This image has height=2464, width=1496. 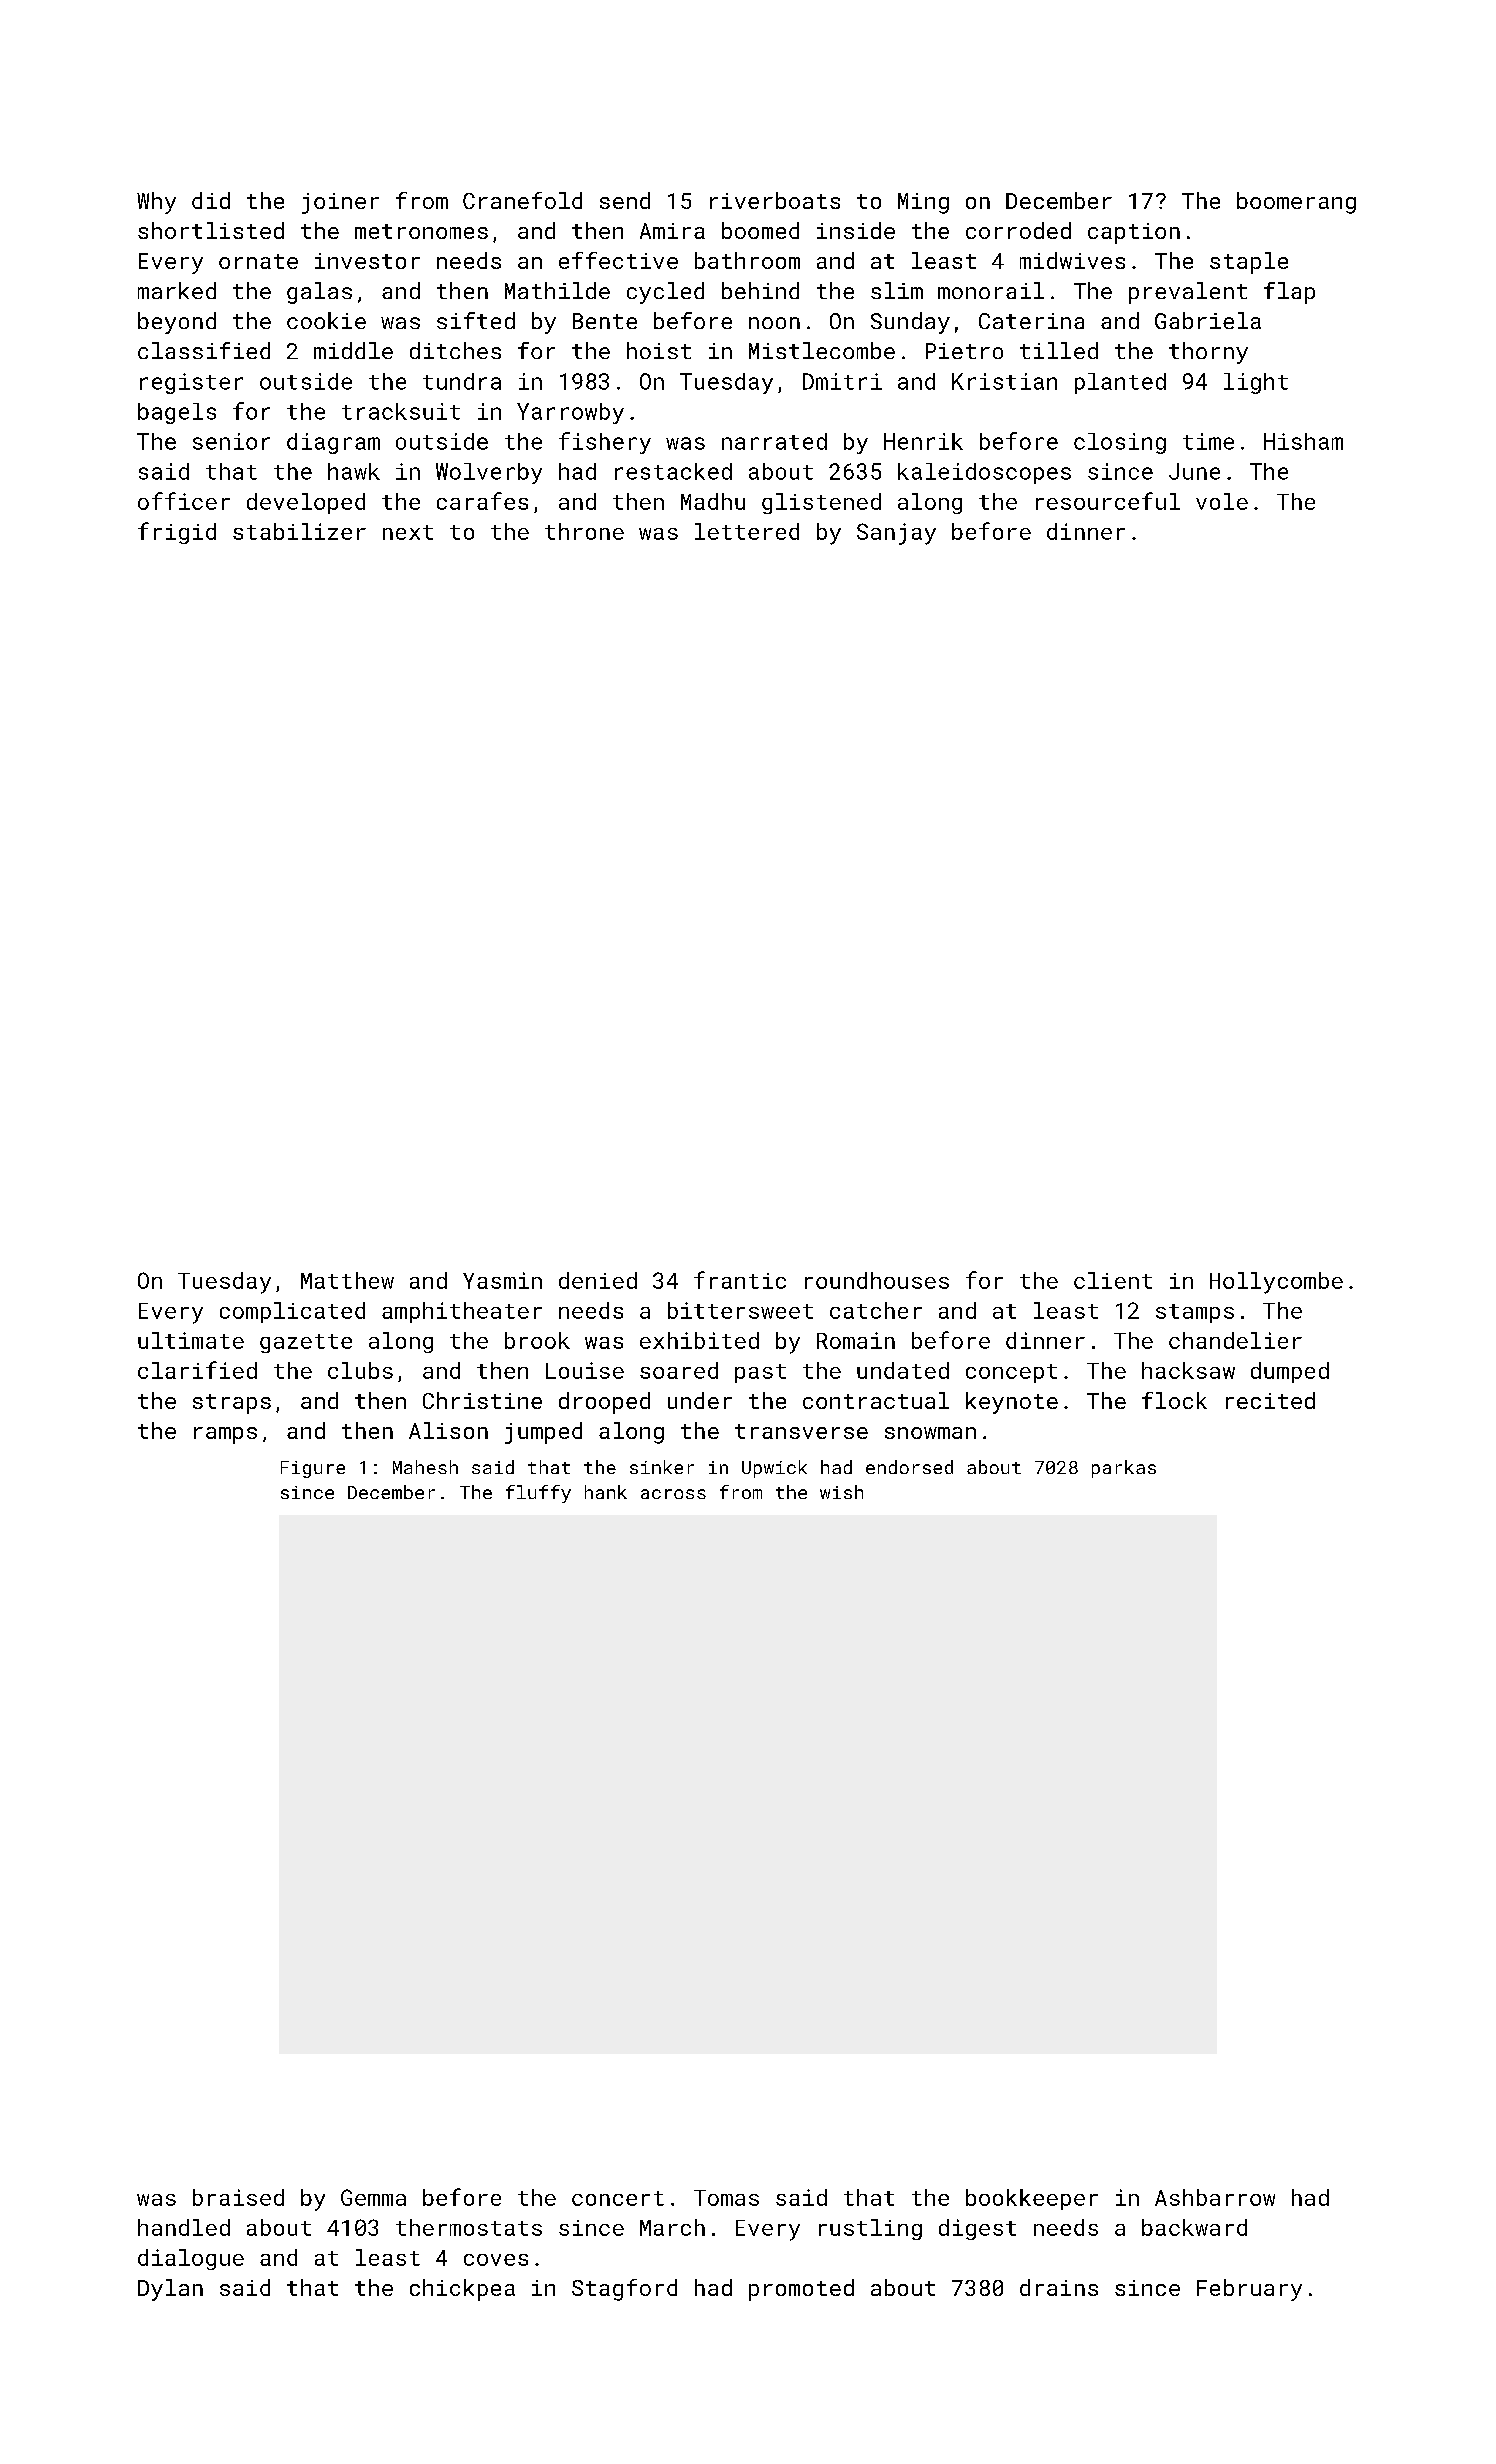 I want to click on braised, so click(x=238, y=2197).
